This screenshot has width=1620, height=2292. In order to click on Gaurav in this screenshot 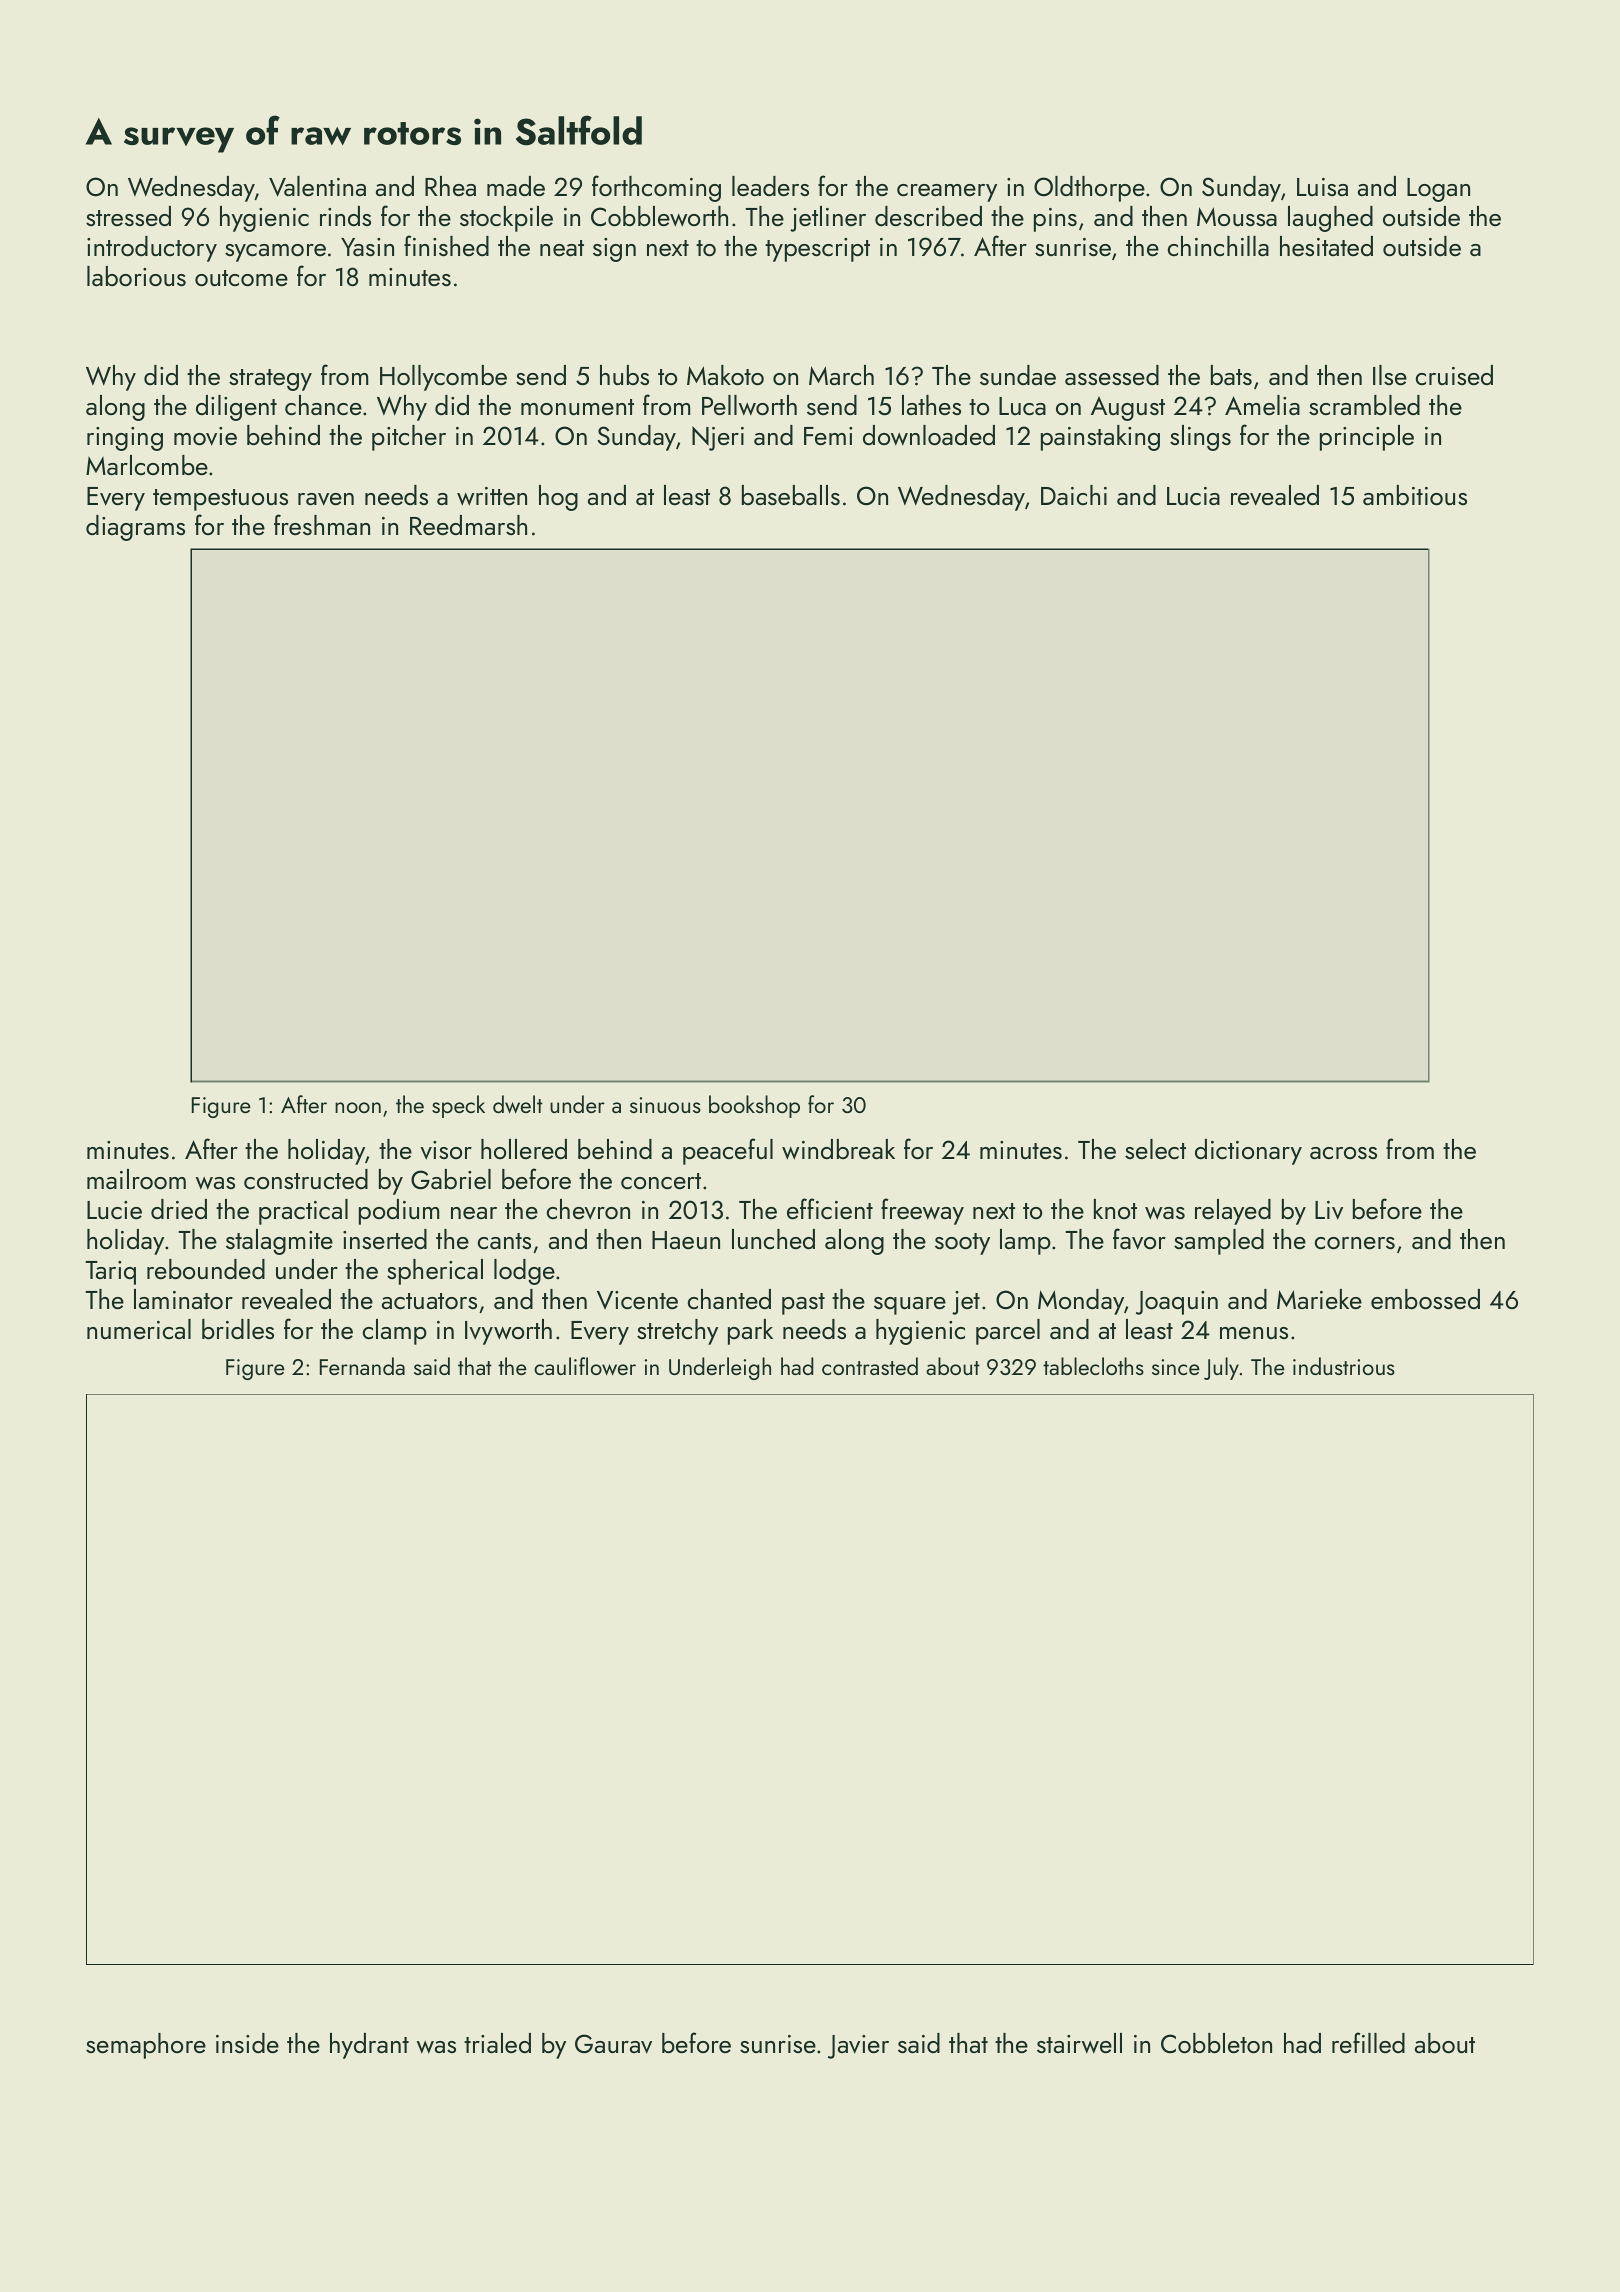, I will do `click(613, 2044)`.
